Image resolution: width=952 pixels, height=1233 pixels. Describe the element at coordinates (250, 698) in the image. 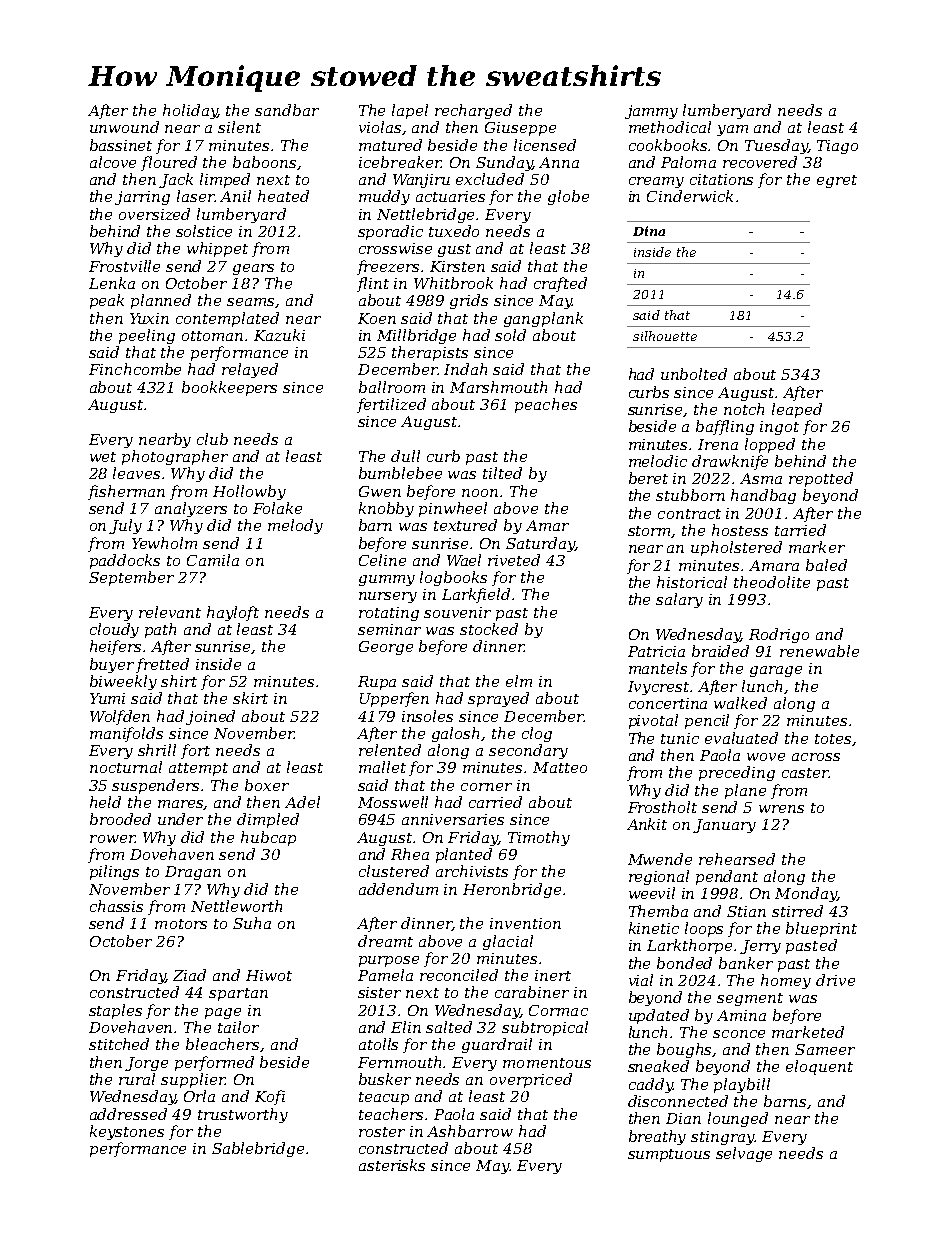

I see `skirt` at that location.
